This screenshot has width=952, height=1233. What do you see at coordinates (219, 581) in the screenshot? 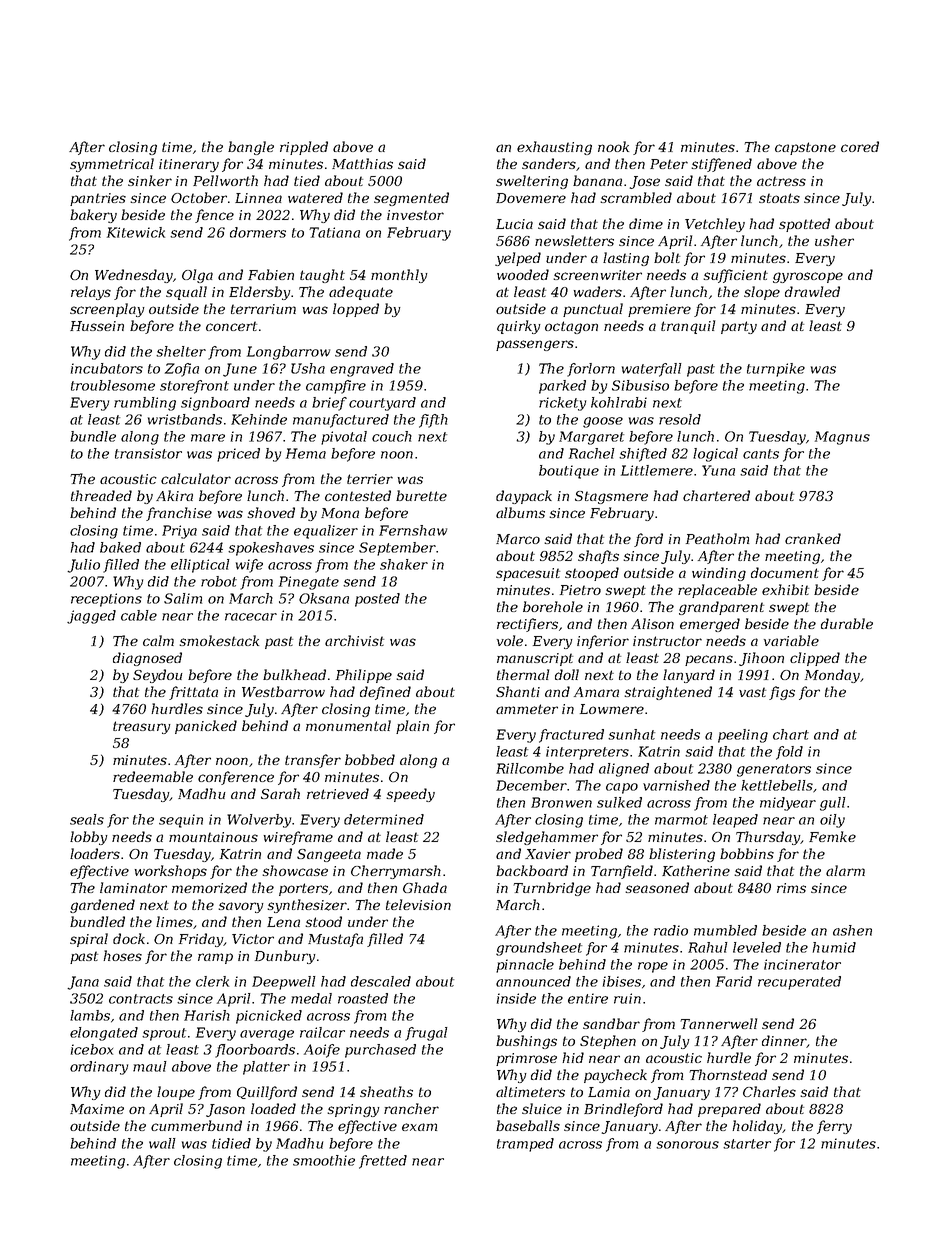
I see `robot` at bounding box center [219, 581].
